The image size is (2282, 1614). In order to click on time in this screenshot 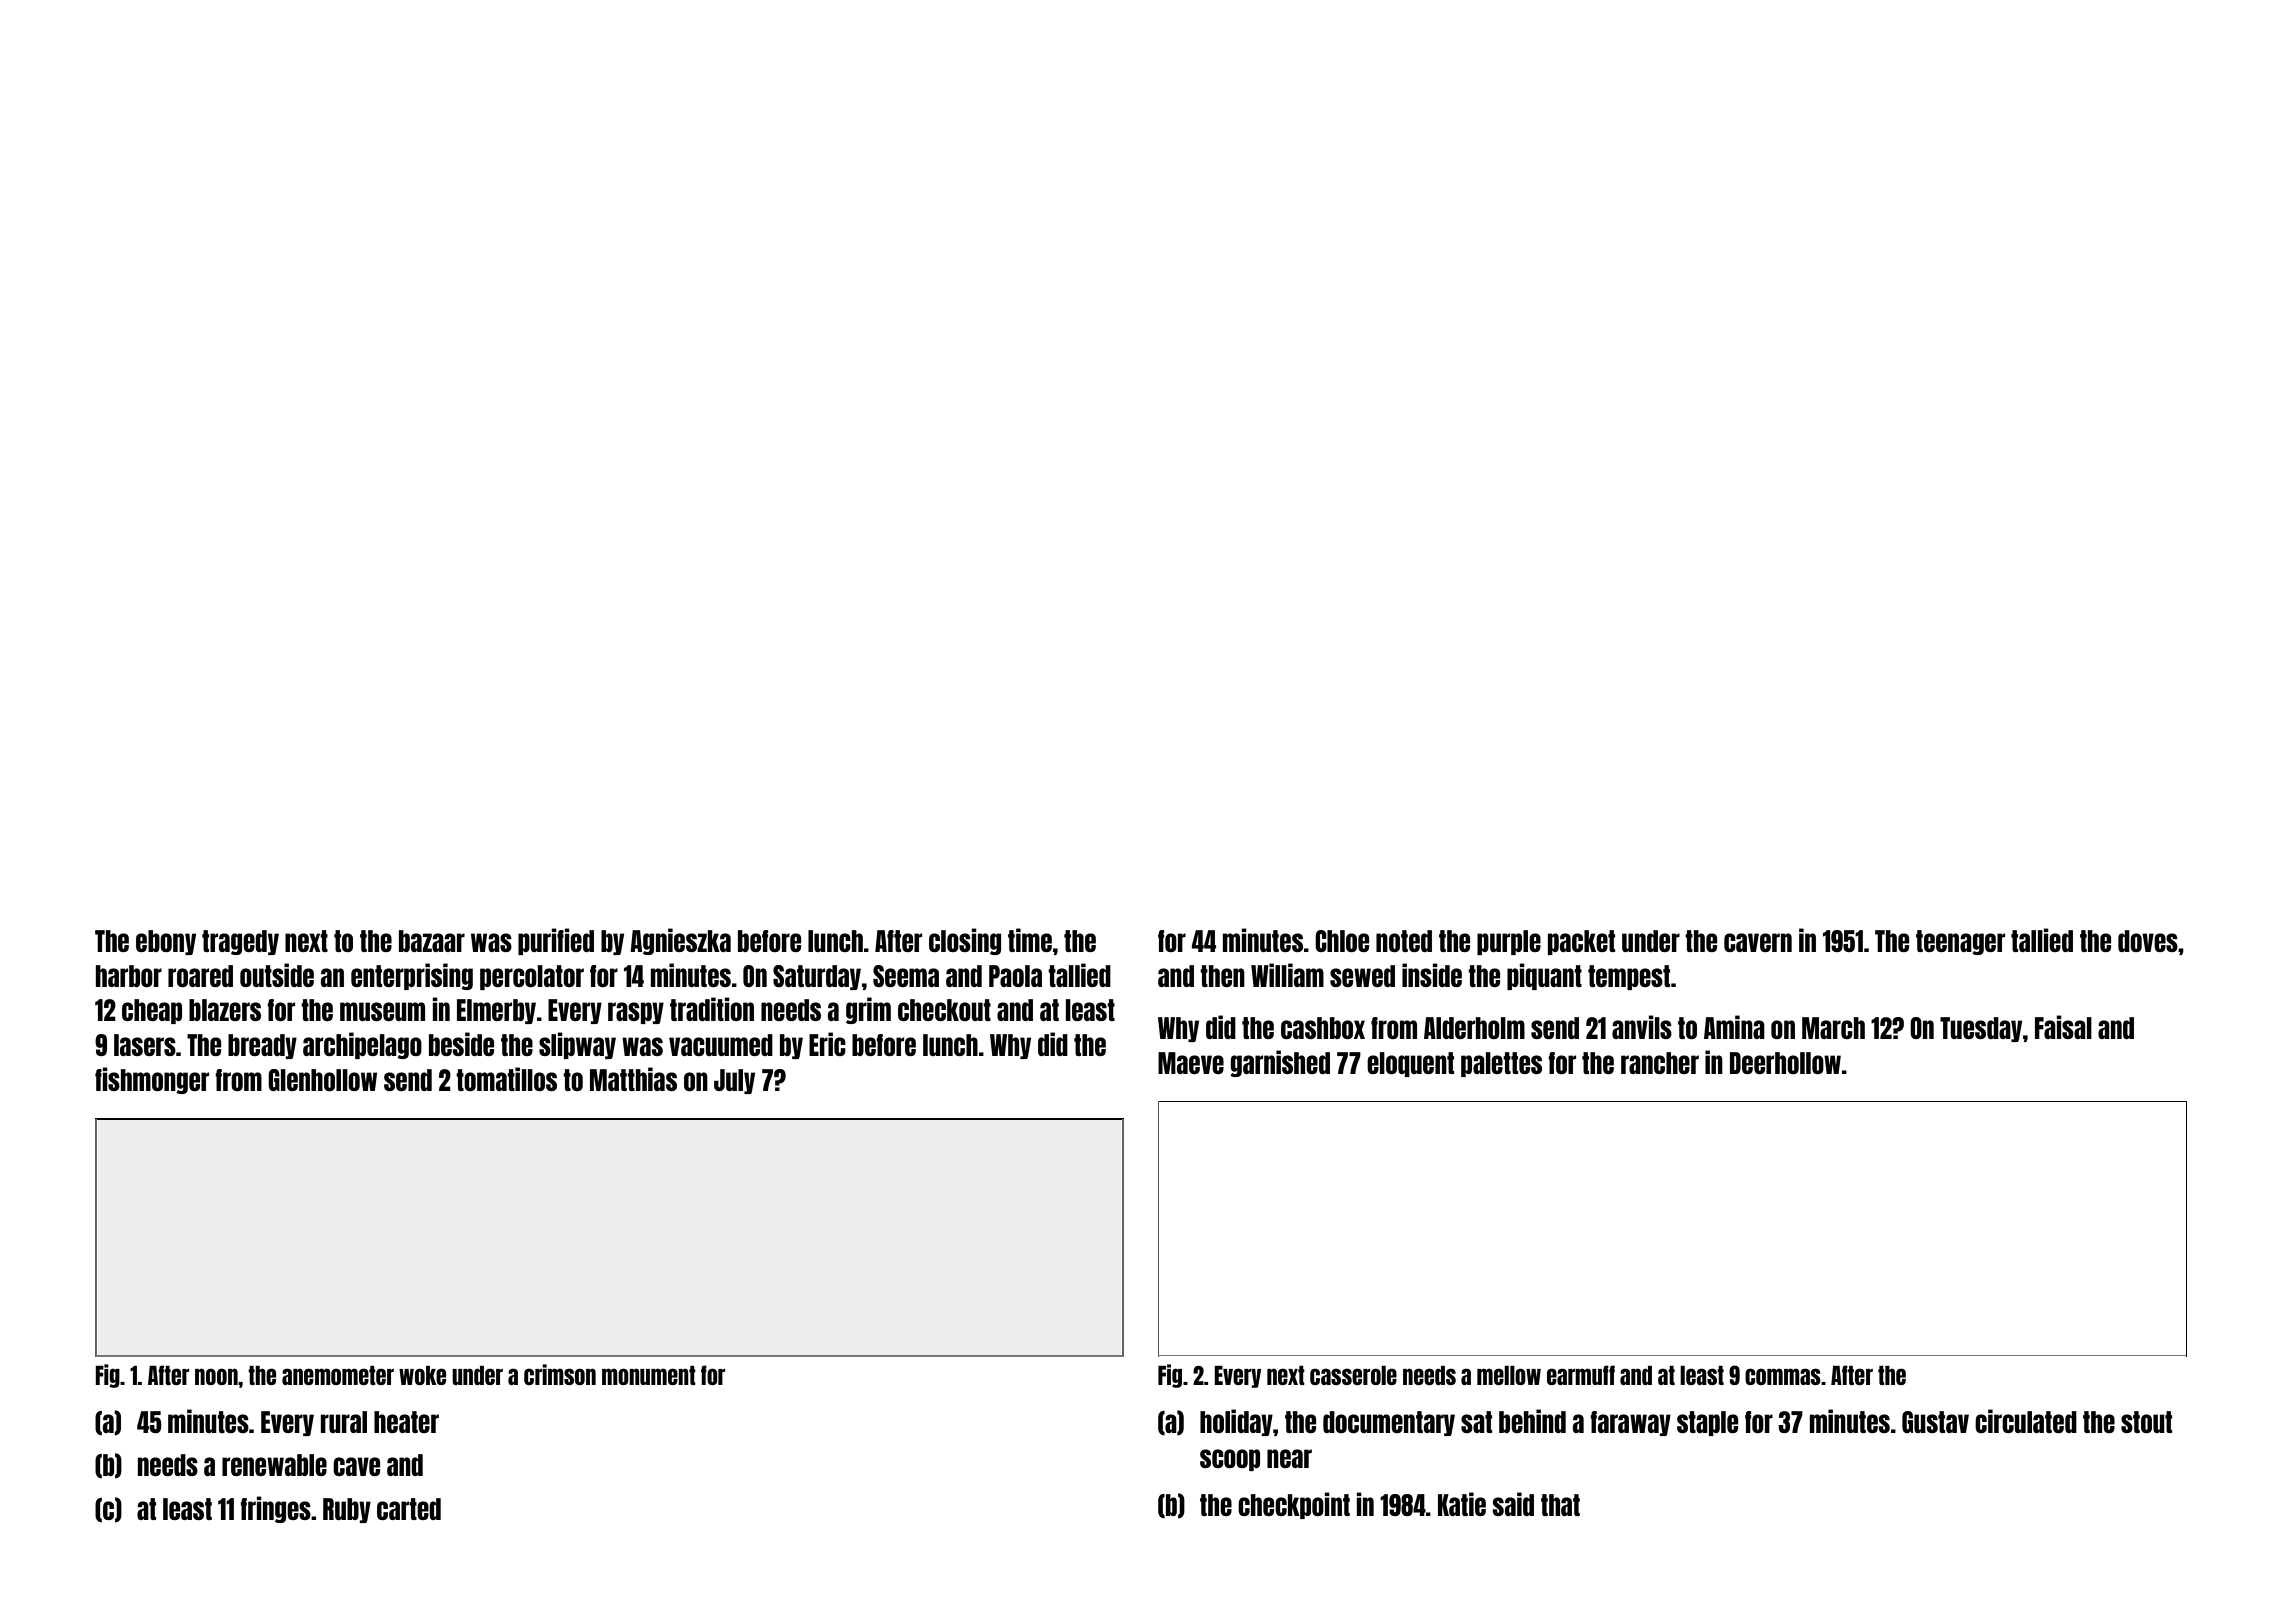, I will do `click(1030, 940)`.
